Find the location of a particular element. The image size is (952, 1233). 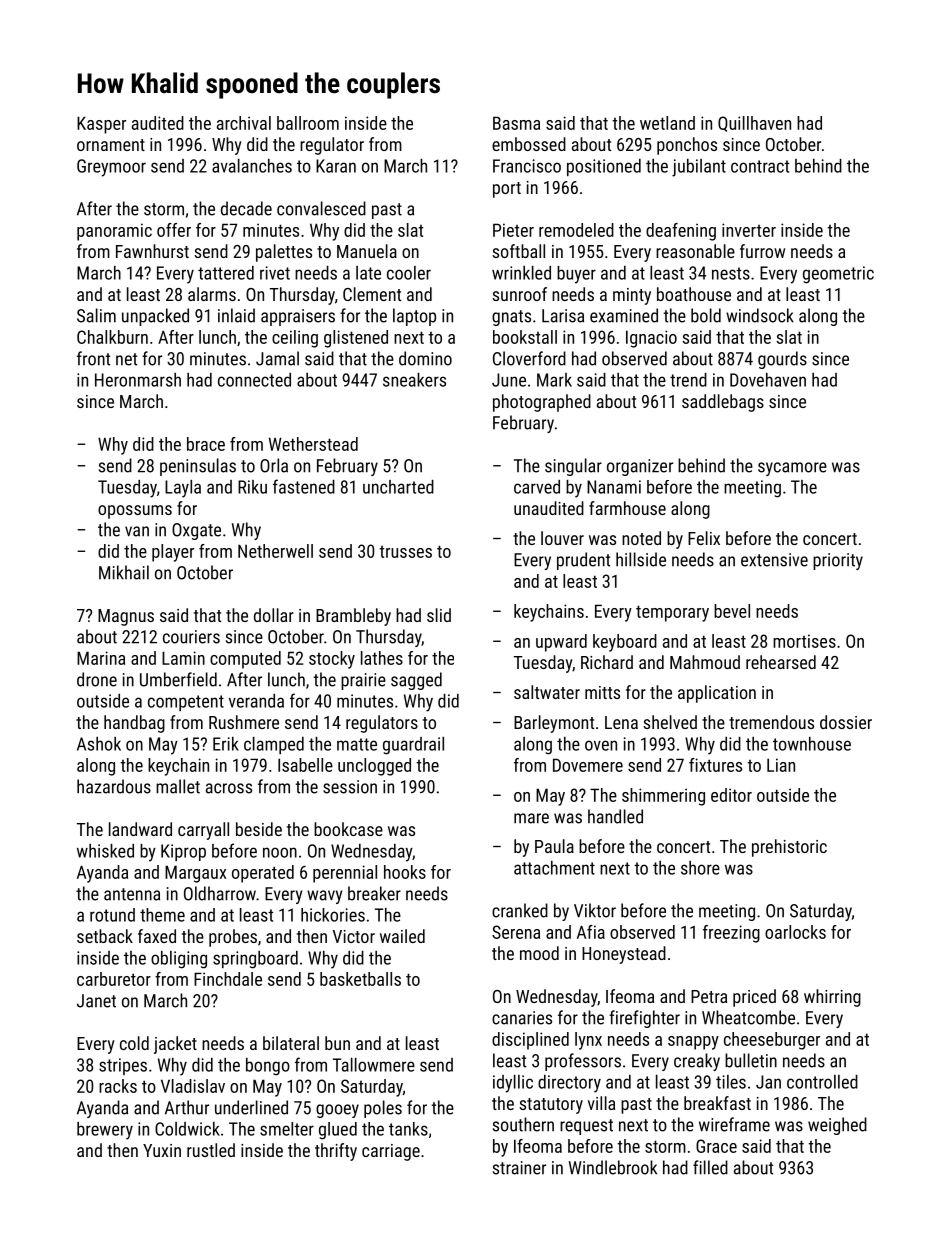

uncharted is located at coordinates (398, 487).
